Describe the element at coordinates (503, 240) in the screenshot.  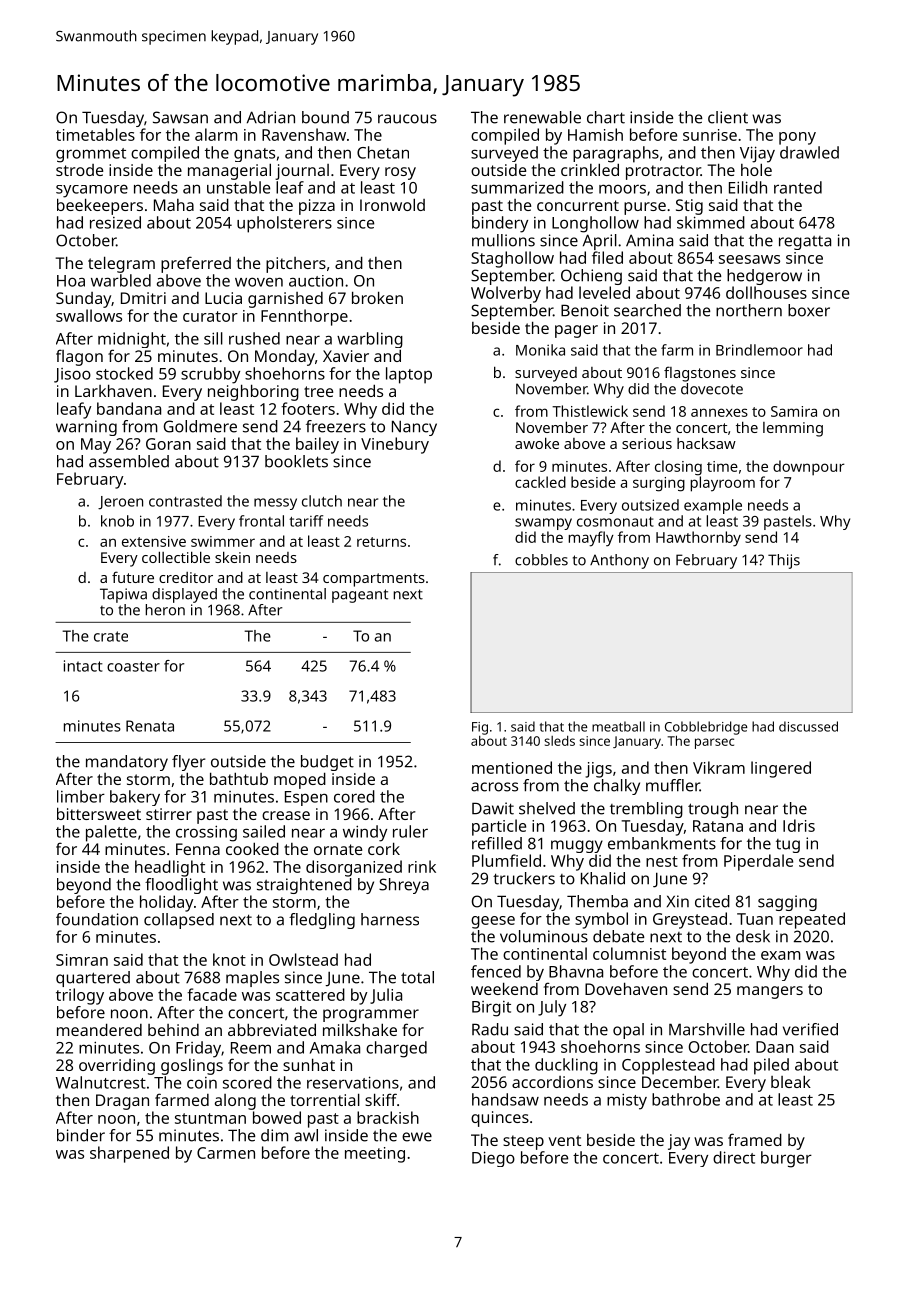
I see `mullions` at that location.
